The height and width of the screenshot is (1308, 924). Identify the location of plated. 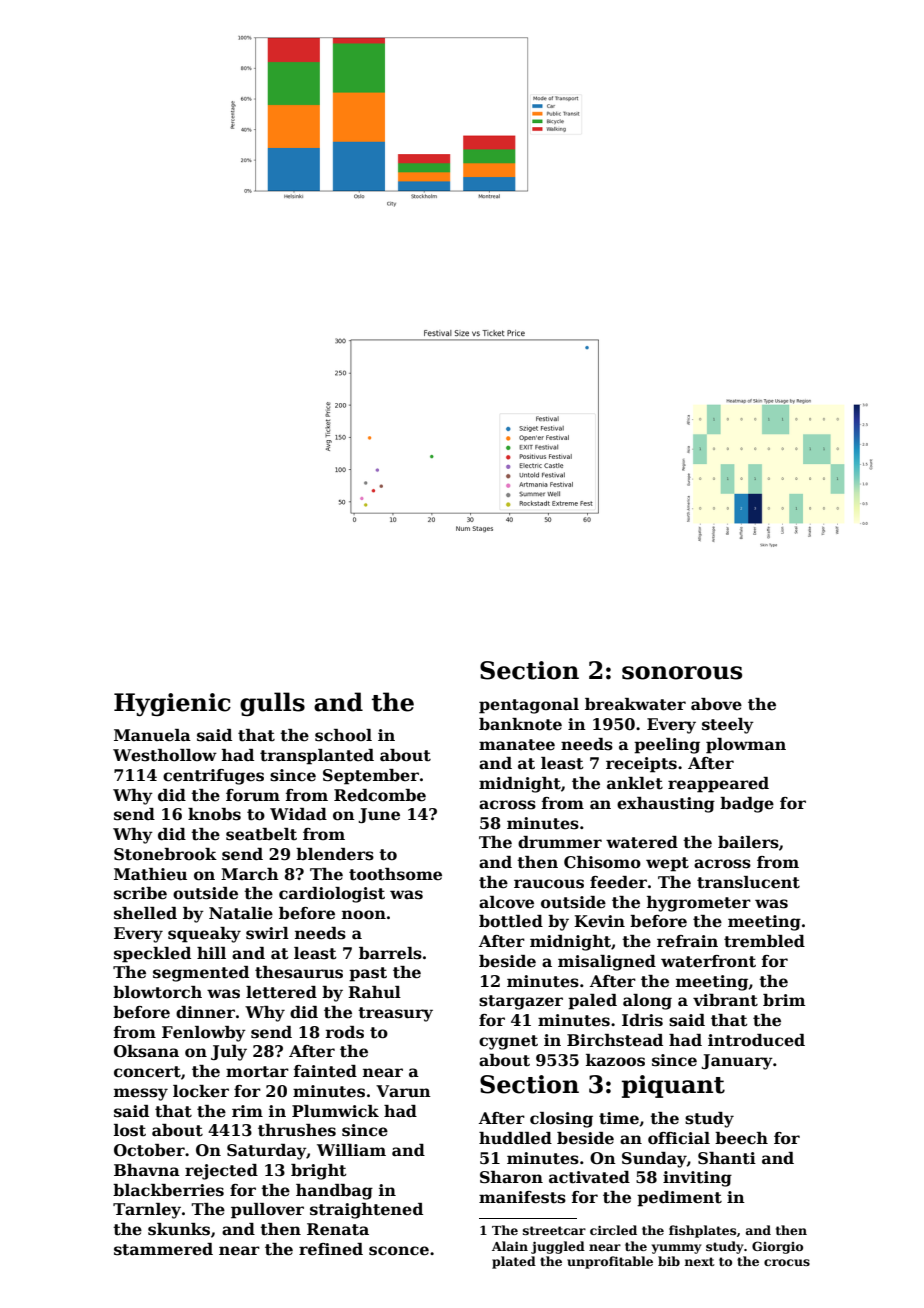
(514, 1262).
